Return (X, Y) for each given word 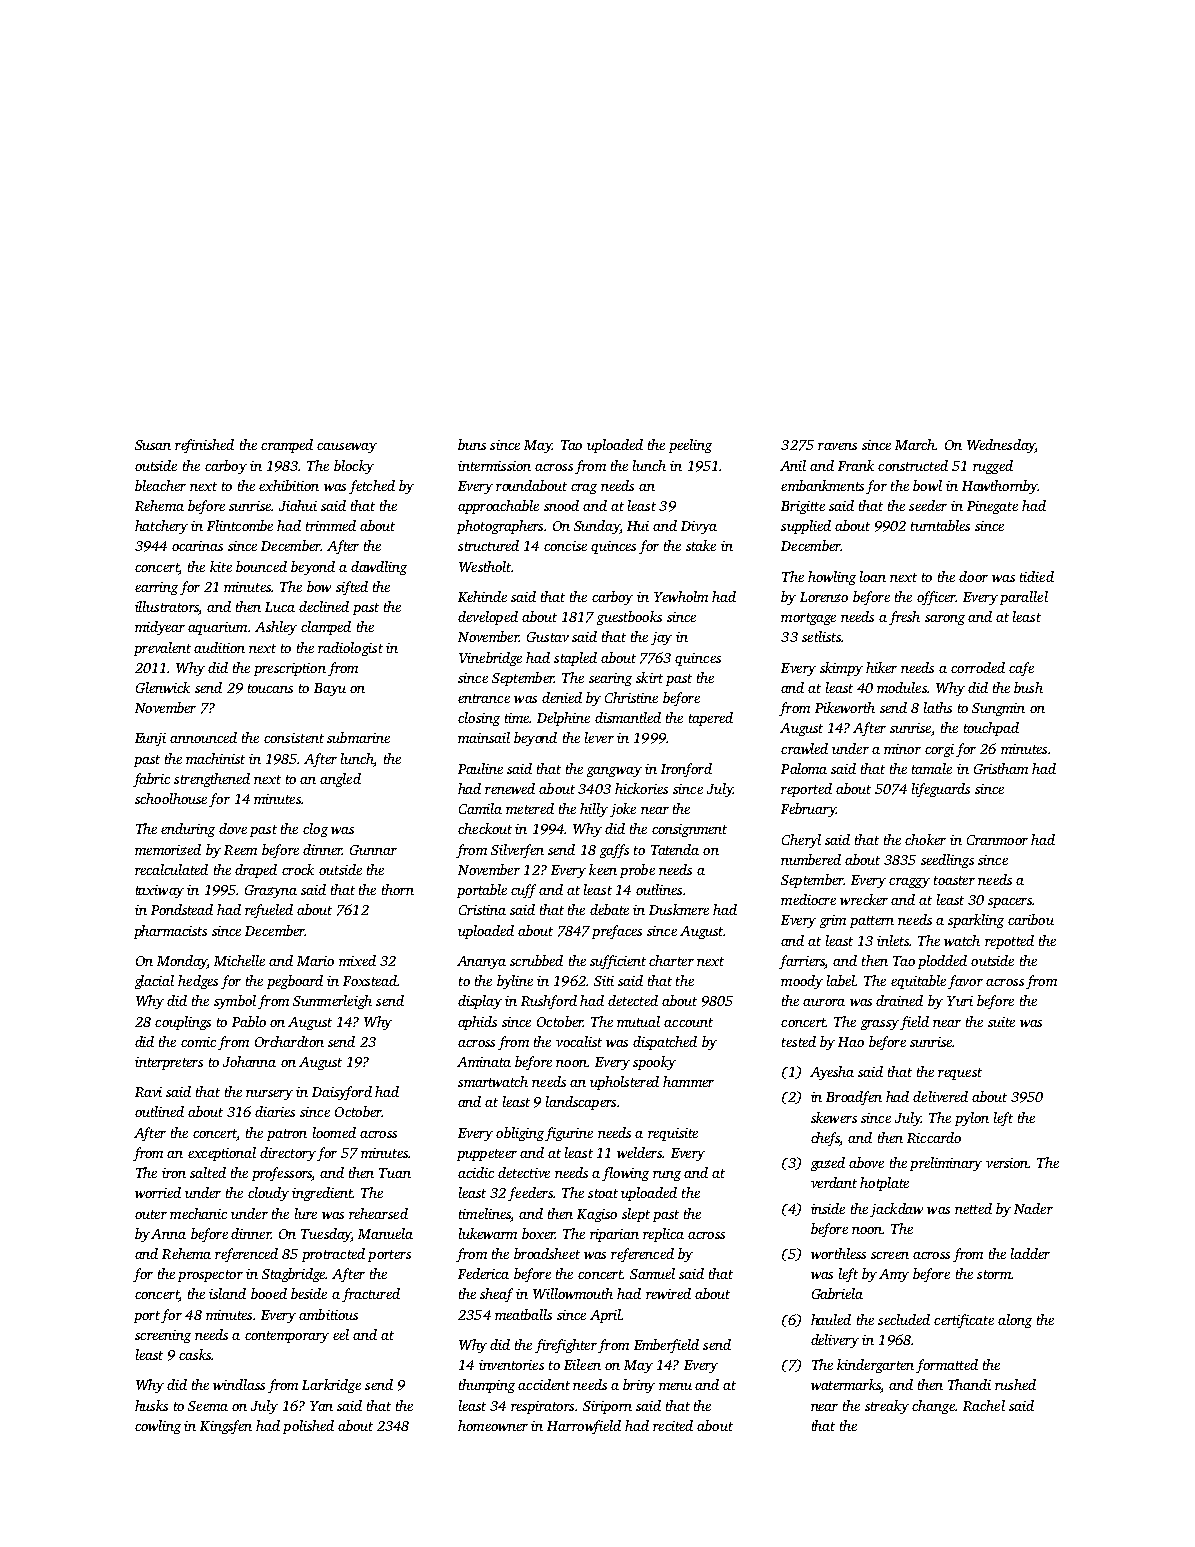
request (960, 1074)
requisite (673, 1134)
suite (1001, 1022)
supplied (806, 527)
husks (151, 1405)
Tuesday (326, 1235)
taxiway (160, 891)
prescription (290, 669)
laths (938, 707)
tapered (711, 719)
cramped (287, 446)
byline (515, 982)
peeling (690, 446)
